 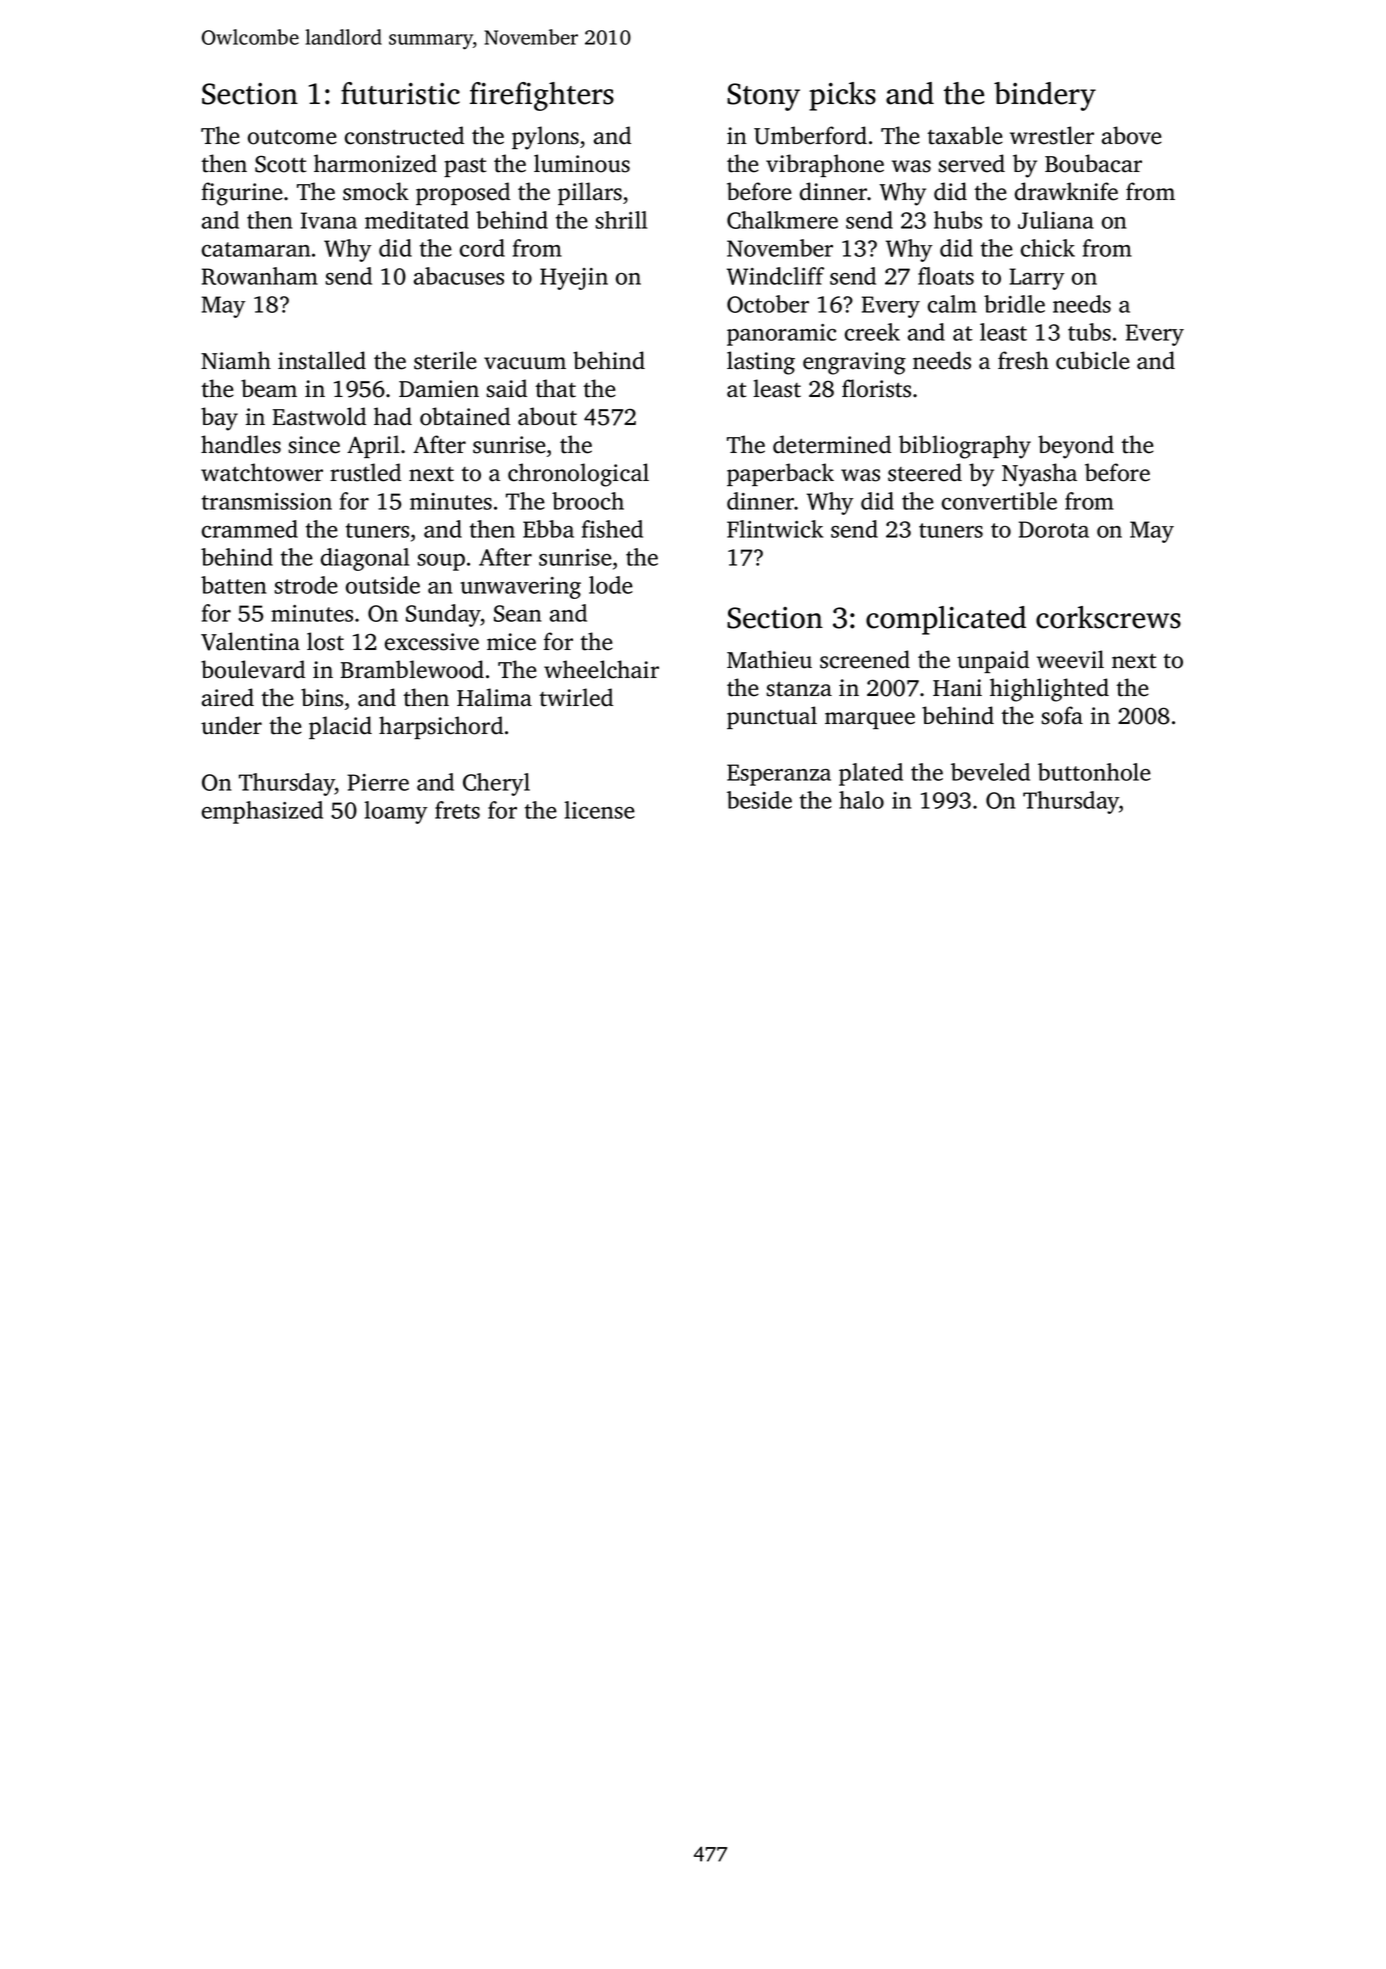 I want to click on loamy, so click(x=395, y=812).
